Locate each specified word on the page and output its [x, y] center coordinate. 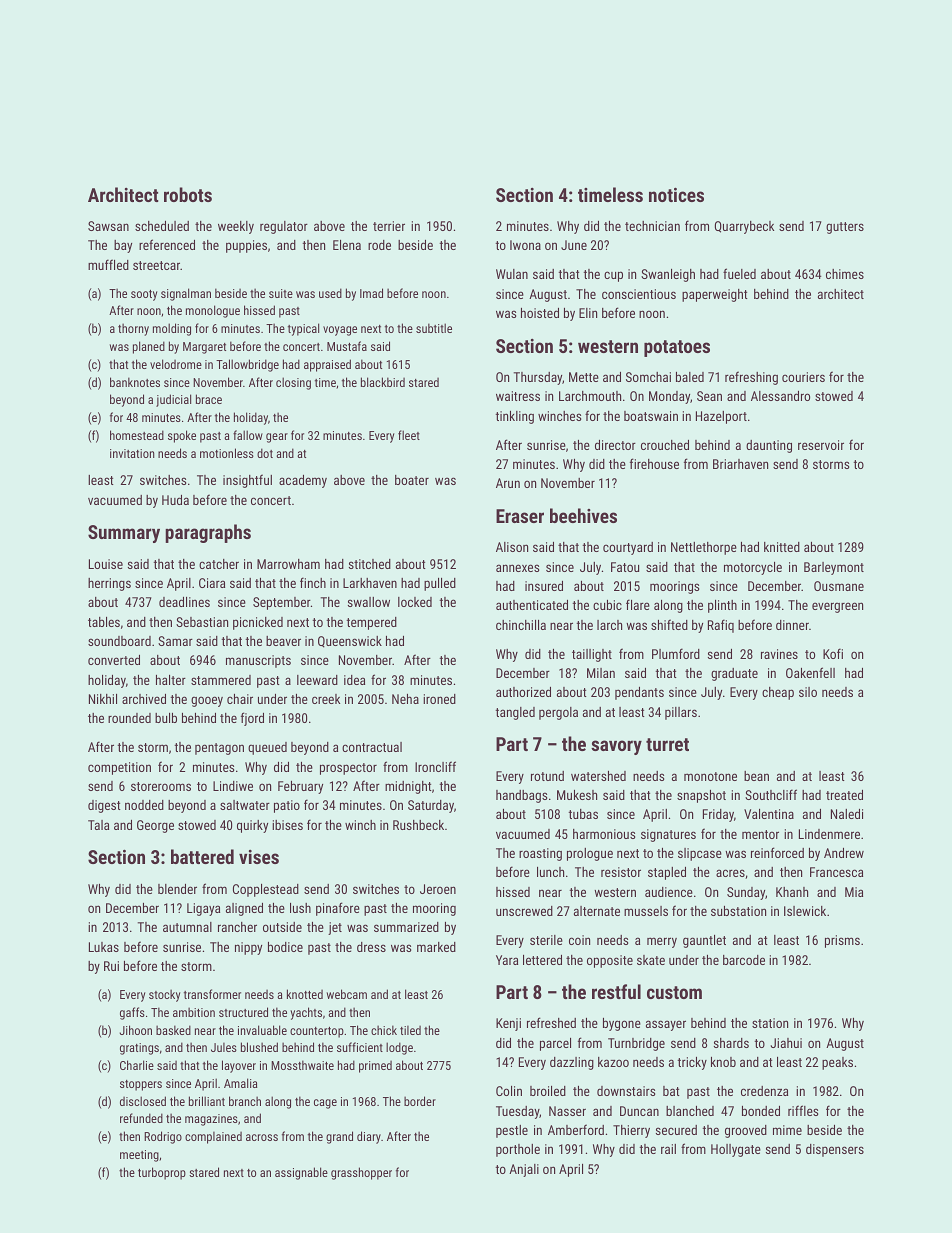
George [155, 826]
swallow [369, 602]
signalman [186, 294]
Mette [584, 377]
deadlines [184, 602]
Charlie [137, 1065]
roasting [540, 854]
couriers [803, 377]
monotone [710, 776]
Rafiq [721, 626]
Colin [509, 1091]
